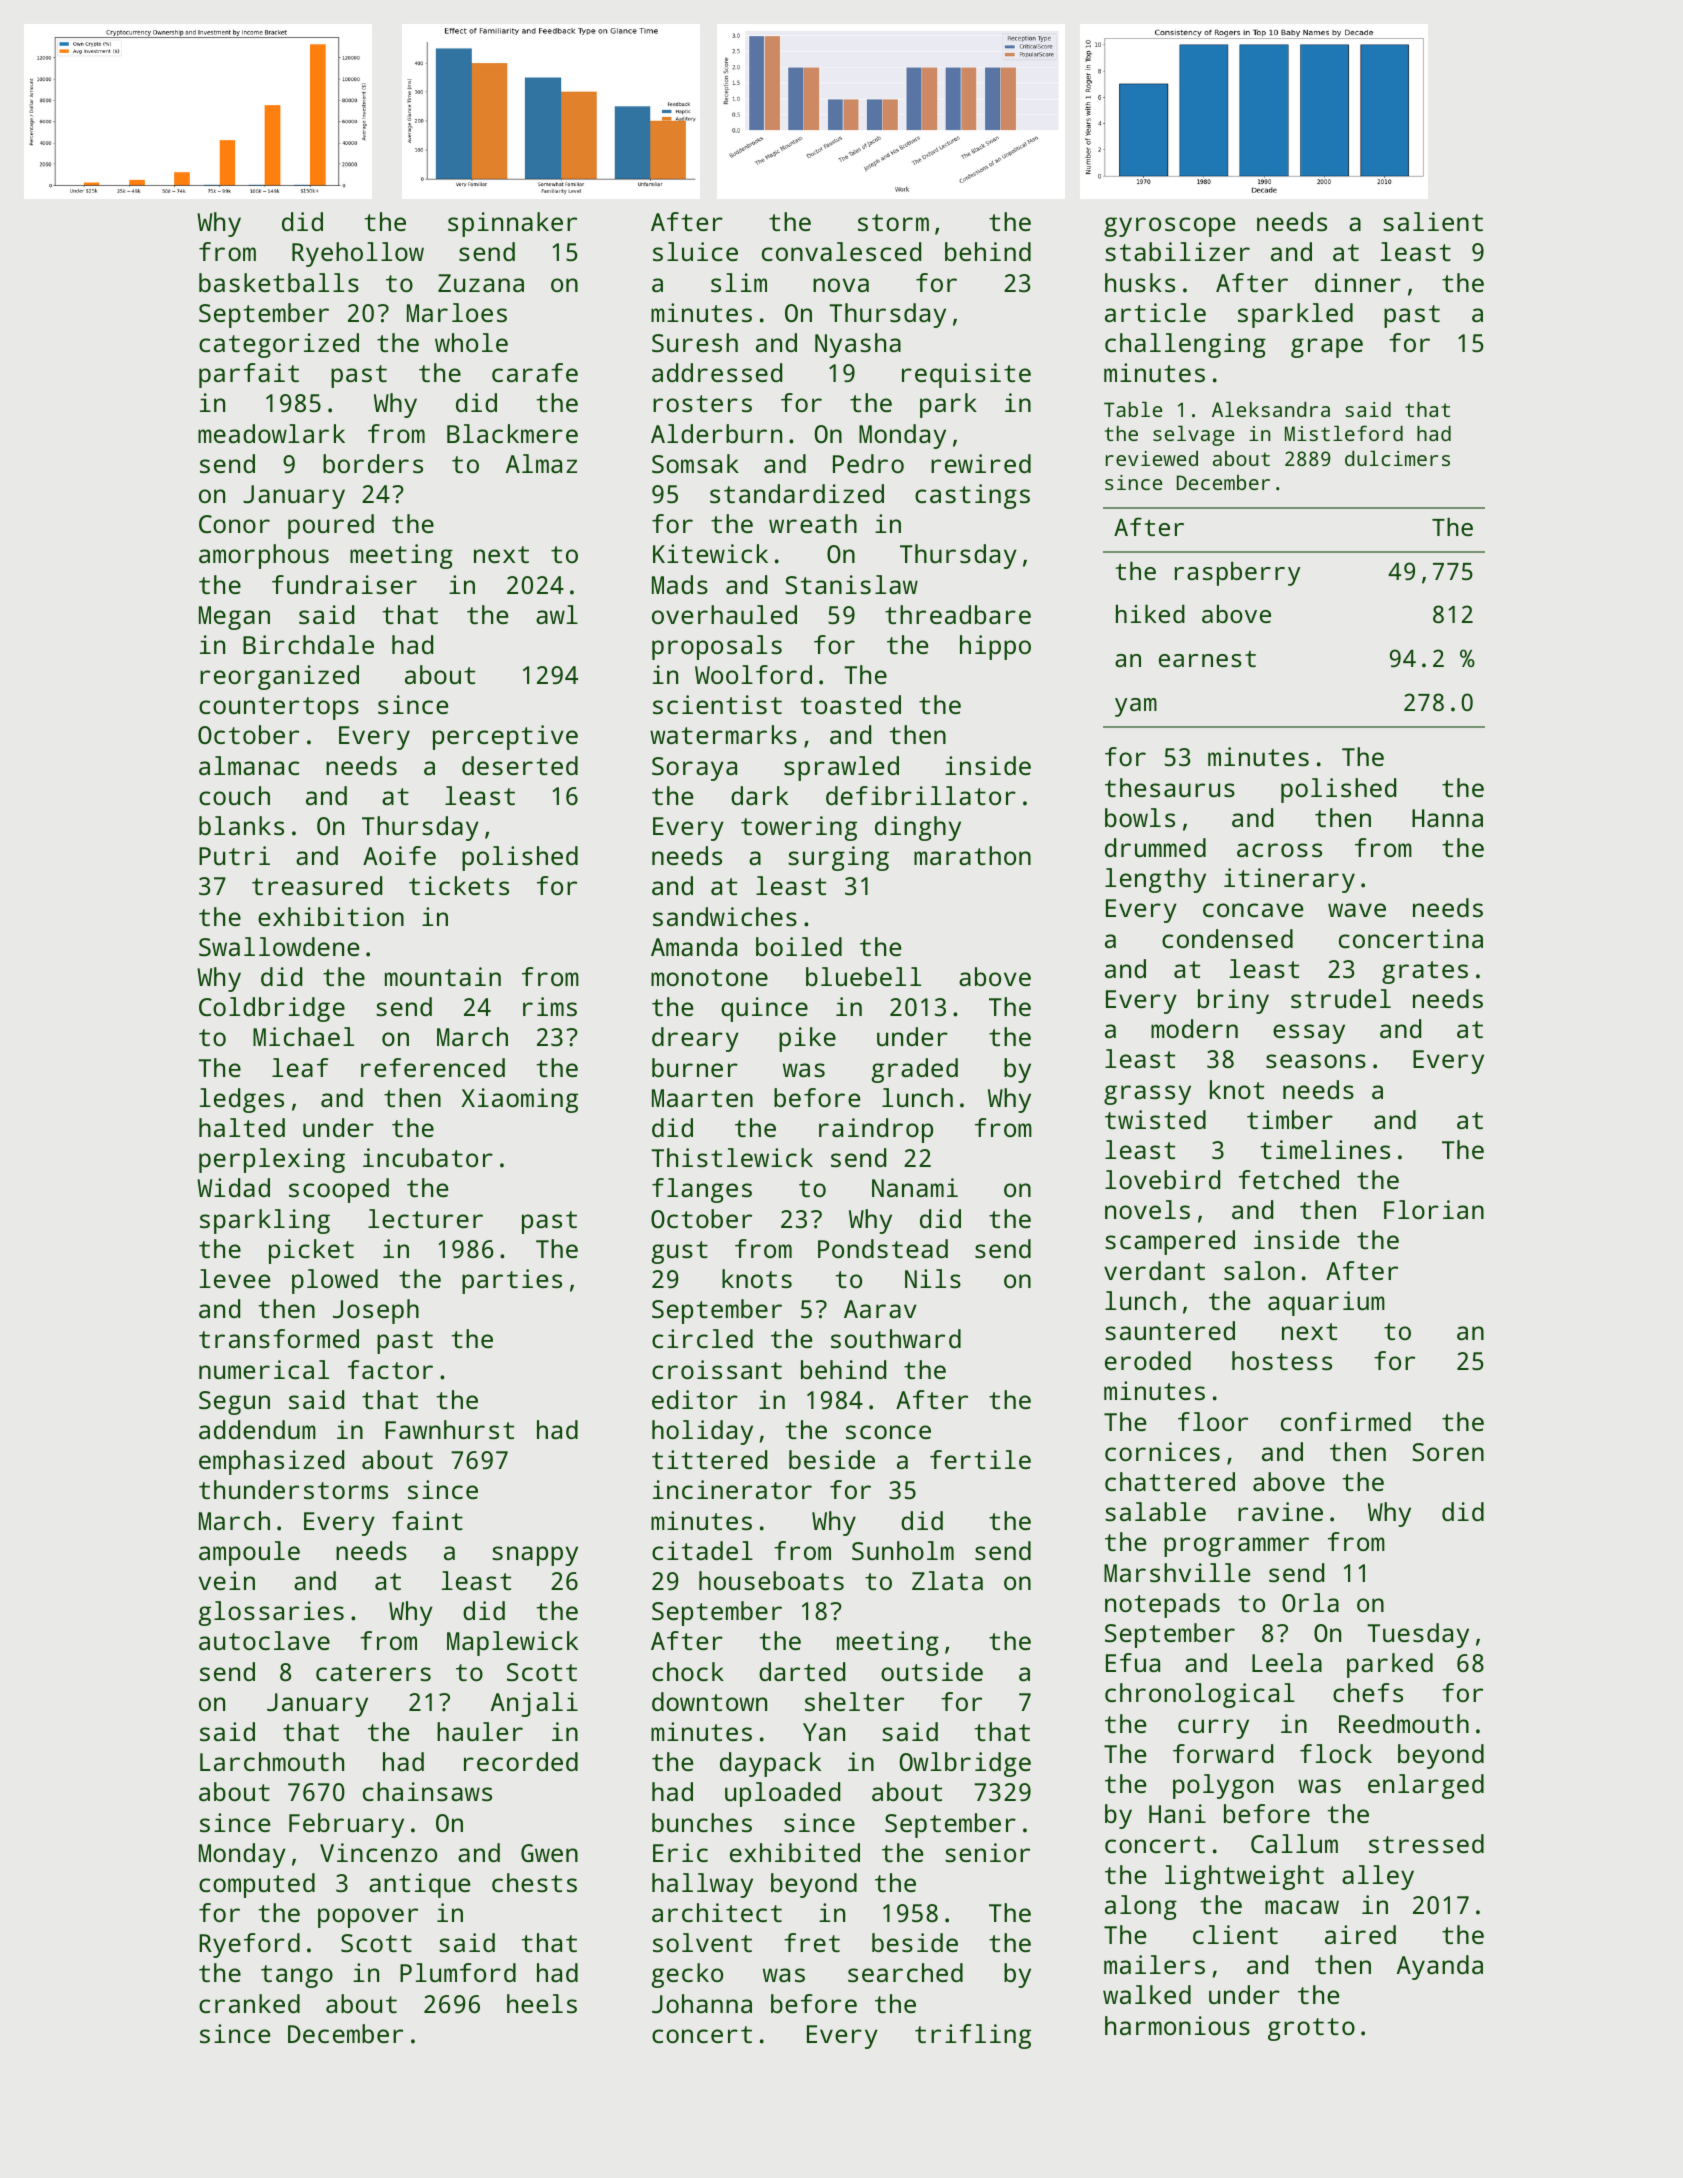 This image has height=2178, width=1683. I want to click on Maarten, so click(702, 1098).
